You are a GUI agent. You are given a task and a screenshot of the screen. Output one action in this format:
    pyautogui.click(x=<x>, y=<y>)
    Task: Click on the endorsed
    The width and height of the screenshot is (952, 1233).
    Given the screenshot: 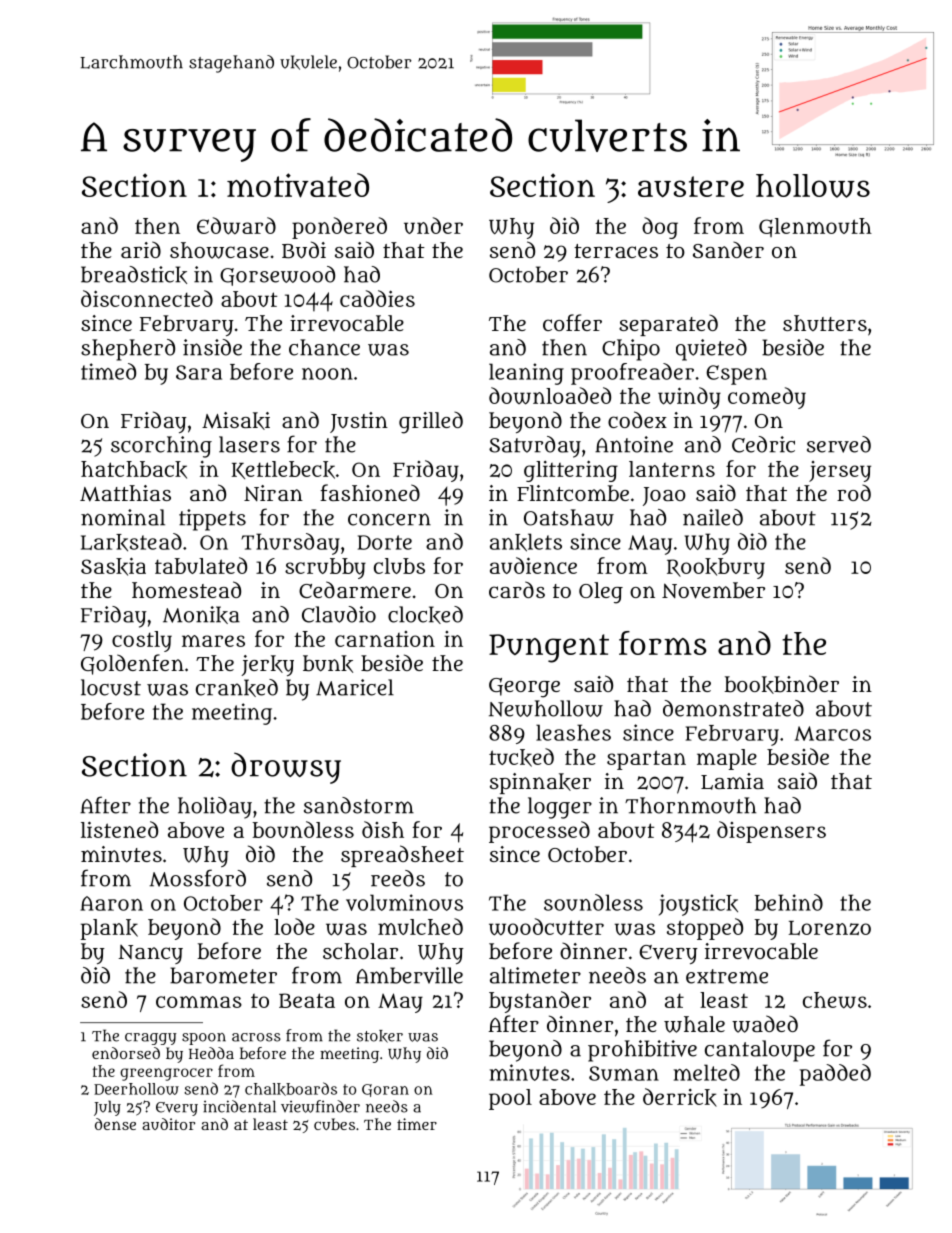 What is the action you would take?
    pyautogui.click(x=126, y=1053)
